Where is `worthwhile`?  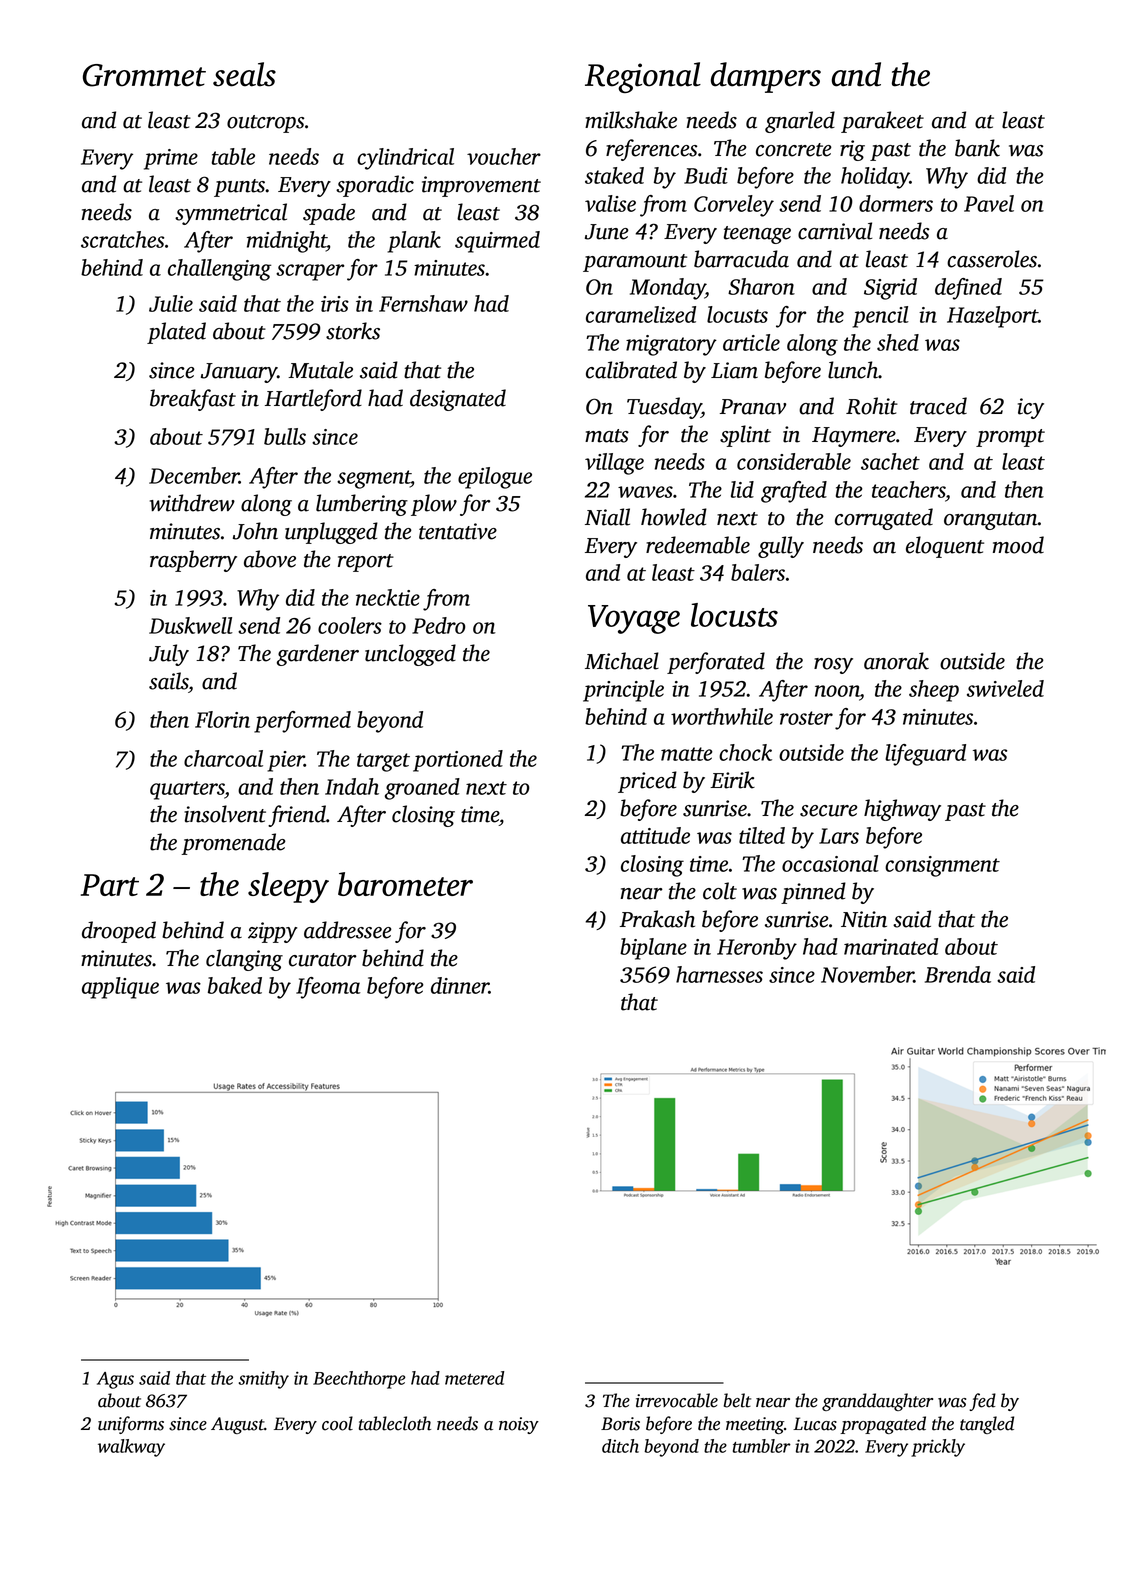 worthwhile is located at coordinates (722, 716).
